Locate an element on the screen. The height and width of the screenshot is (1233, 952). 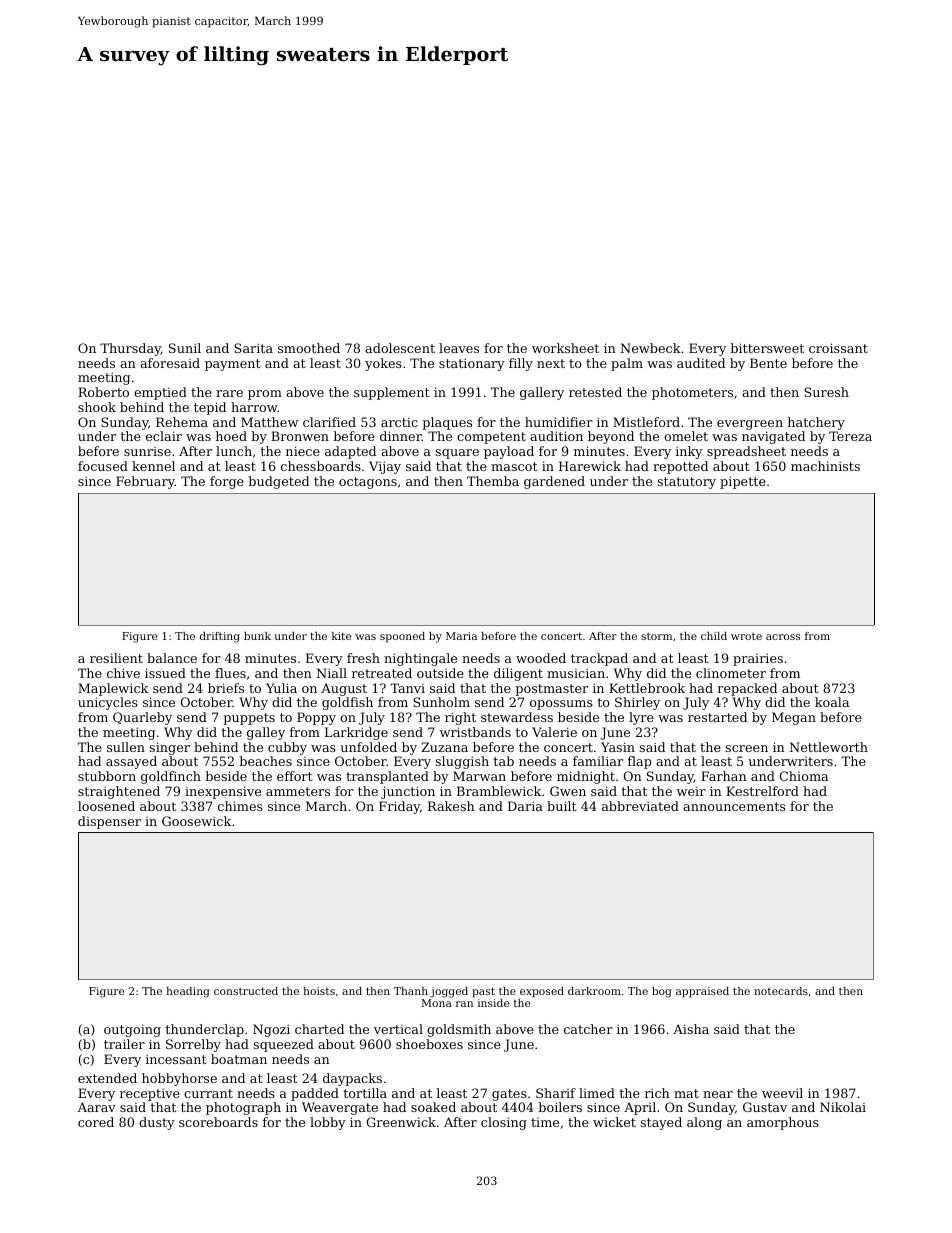
amorphous is located at coordinates (783, 1123).
